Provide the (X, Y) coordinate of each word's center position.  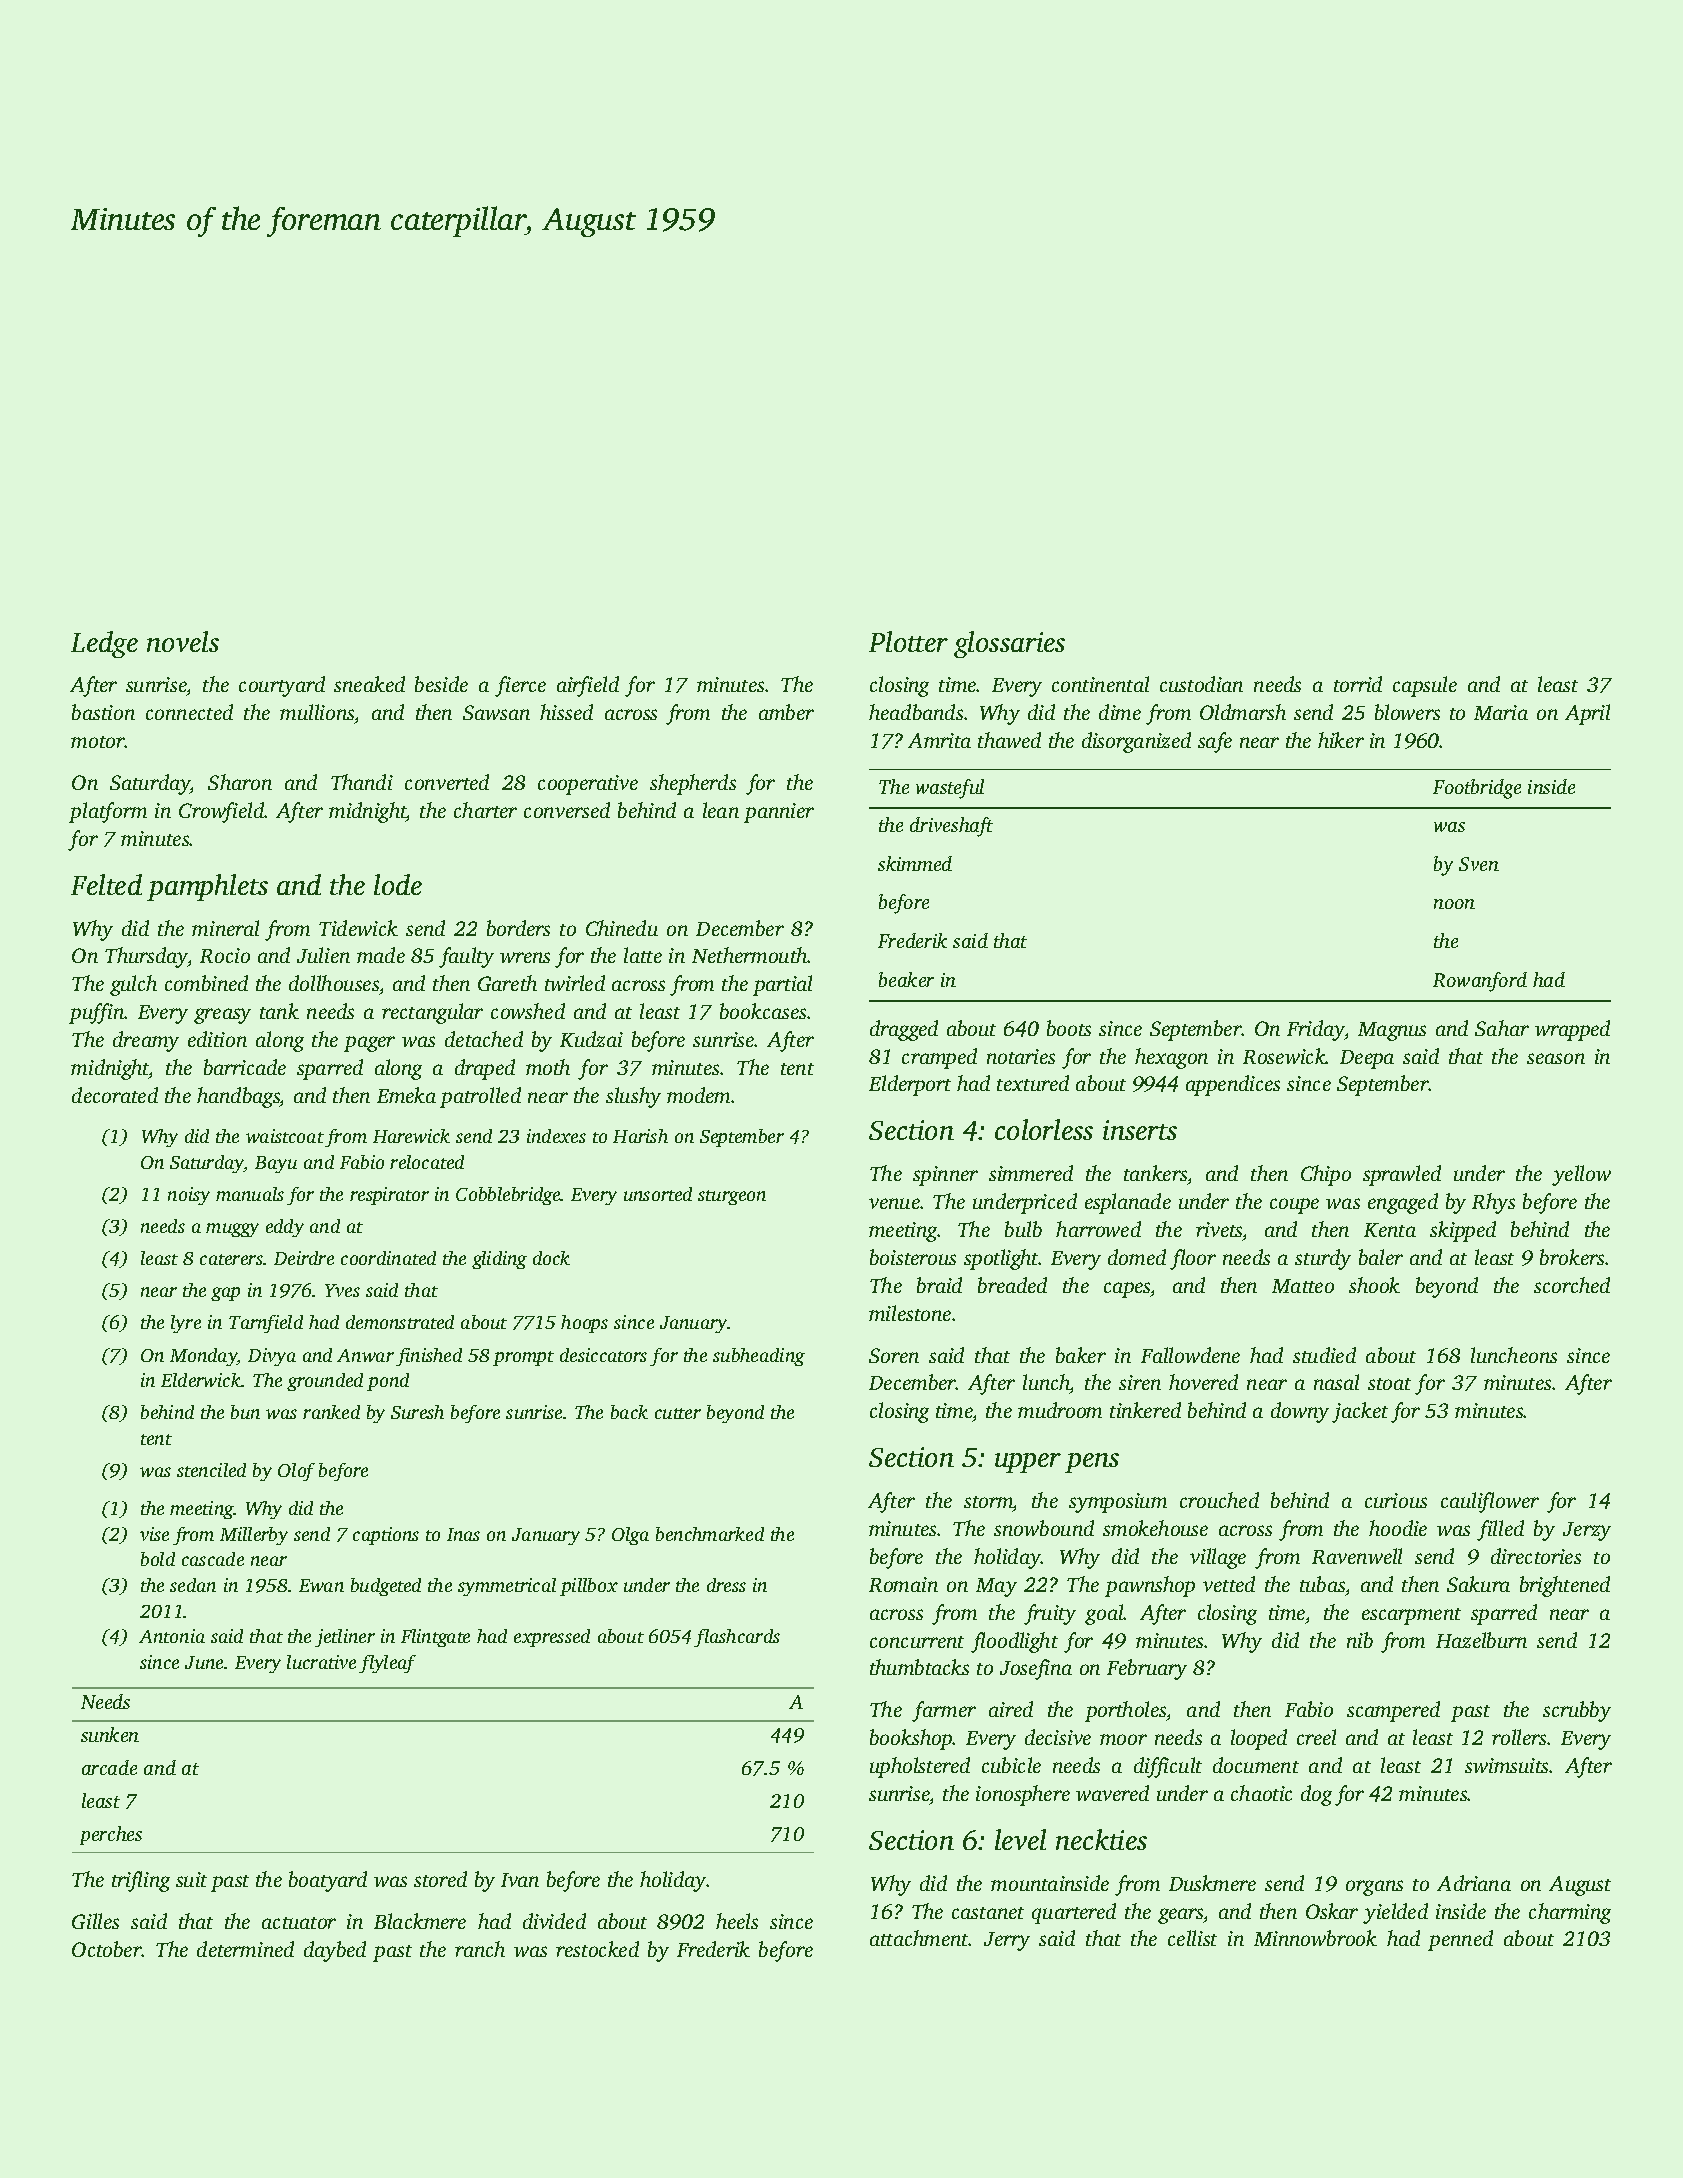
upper (1028, 1463)
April (1587, 714)
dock (551, 1258)
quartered (1074, 1913)
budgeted (386, 1587)
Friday (1316, 1030)
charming (1570, 1913)
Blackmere (420, 1921)
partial (782, 985)
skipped (1463, 1231)
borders (518, 928)
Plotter (908, 641)
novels (183, 641)
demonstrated (400, 1322)
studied (1324, 1355)
